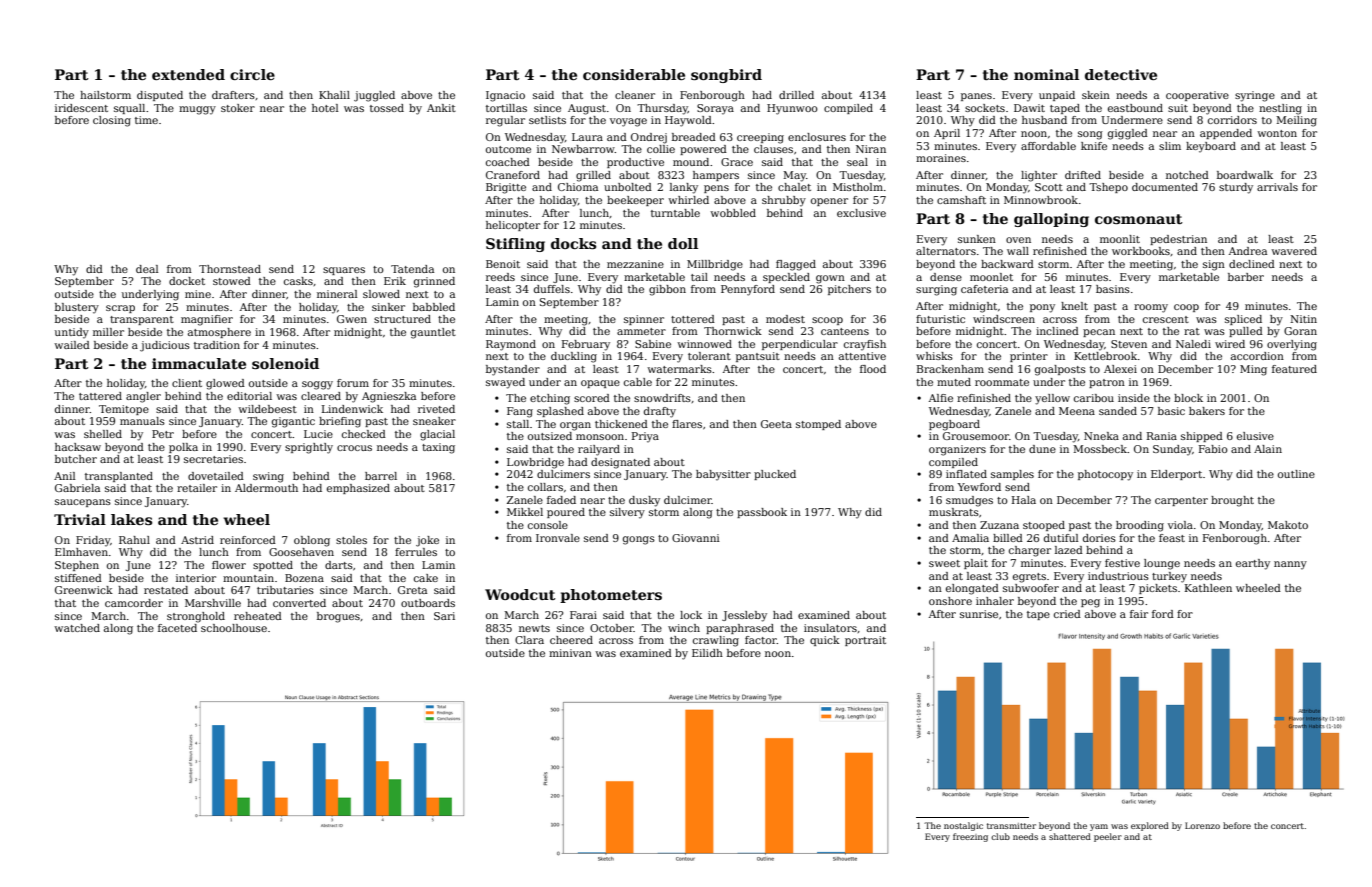 The height and width of the screenshot is (887, 1372). I want to click on console, so click(548, 525).
